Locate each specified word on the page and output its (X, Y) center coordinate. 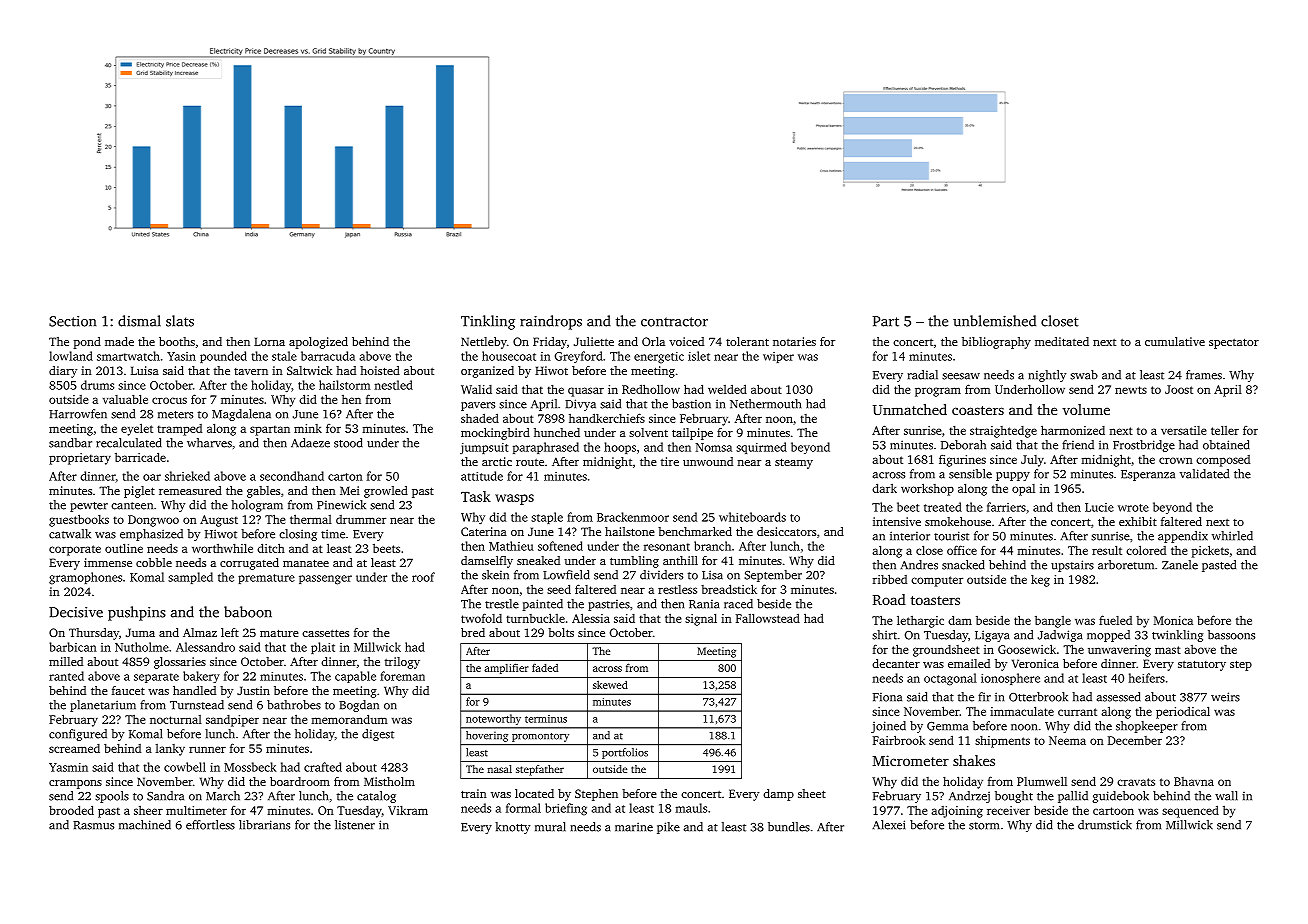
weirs (1225, 697)
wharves (209, 443)
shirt (884, 635)
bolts (561, 632)
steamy (794, 463)
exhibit (1138, 521)
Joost (1179, 389)
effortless (210, 825)
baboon (248, 612)
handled (194, 690)
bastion (691, 404)
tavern (251, 371)
